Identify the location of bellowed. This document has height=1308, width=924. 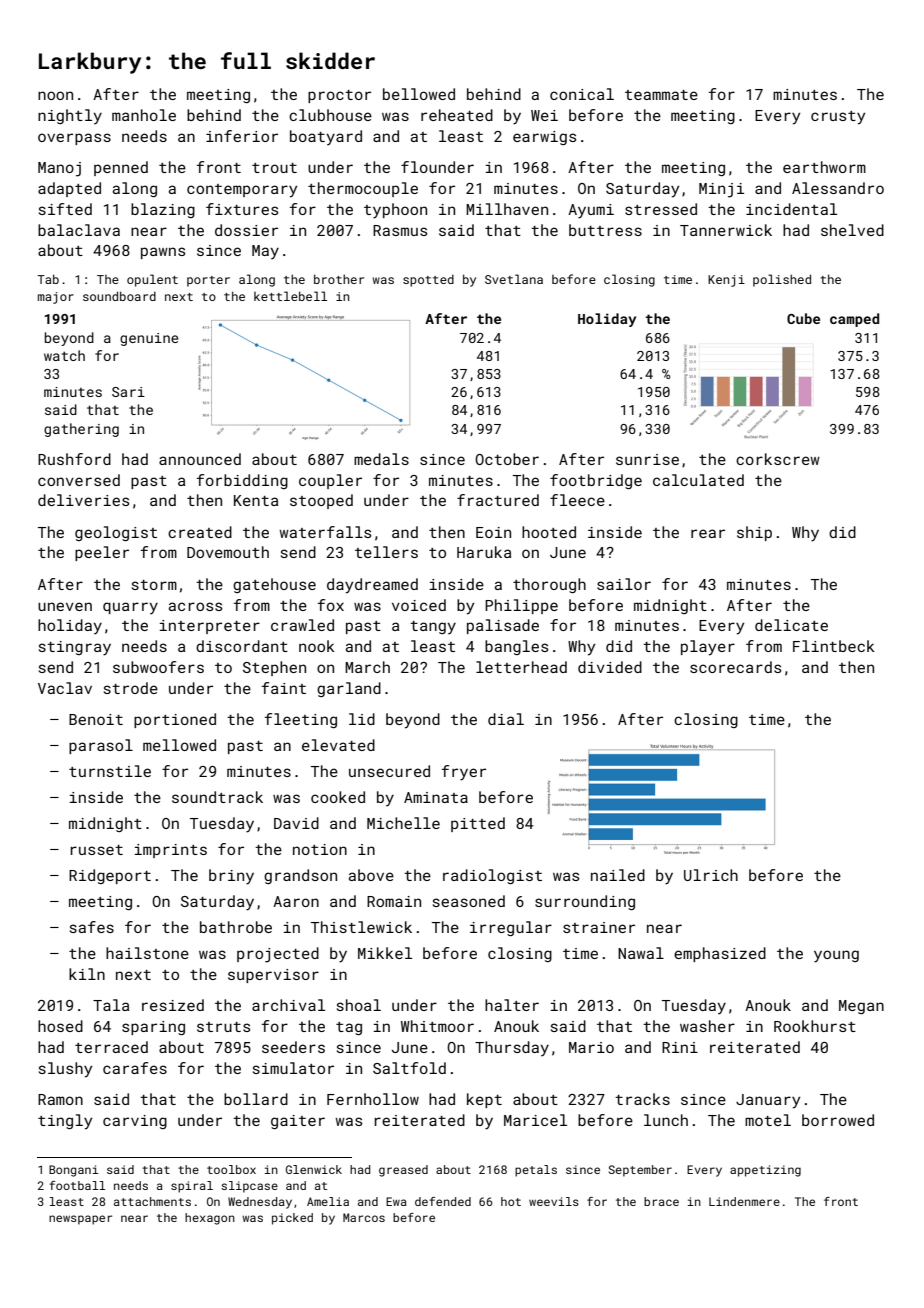
(419, 94).
